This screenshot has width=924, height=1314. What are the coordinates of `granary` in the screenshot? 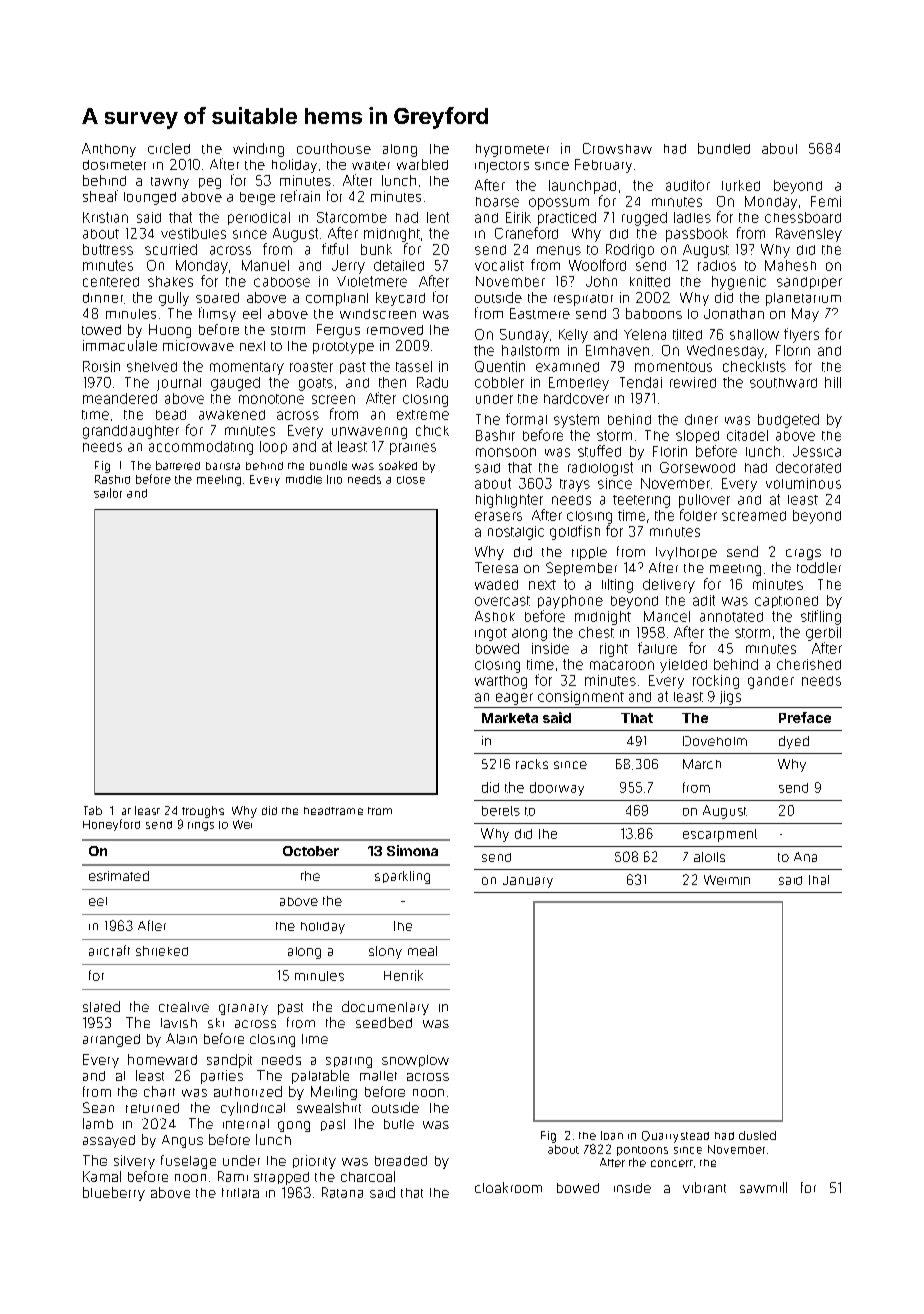 It's located at (243, 1009).
